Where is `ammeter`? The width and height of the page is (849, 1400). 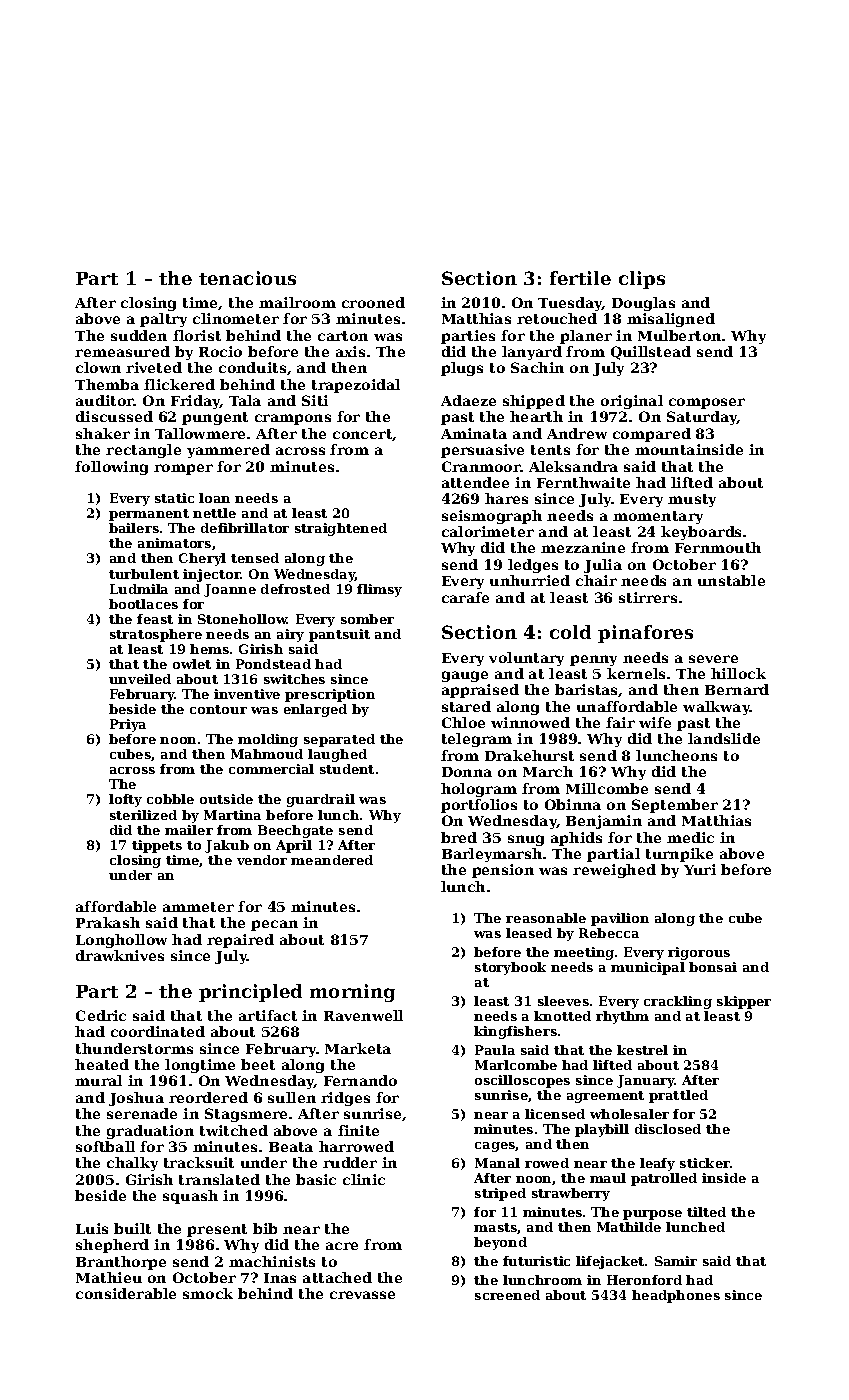
ammeter is located at coordinates (198, 907).
